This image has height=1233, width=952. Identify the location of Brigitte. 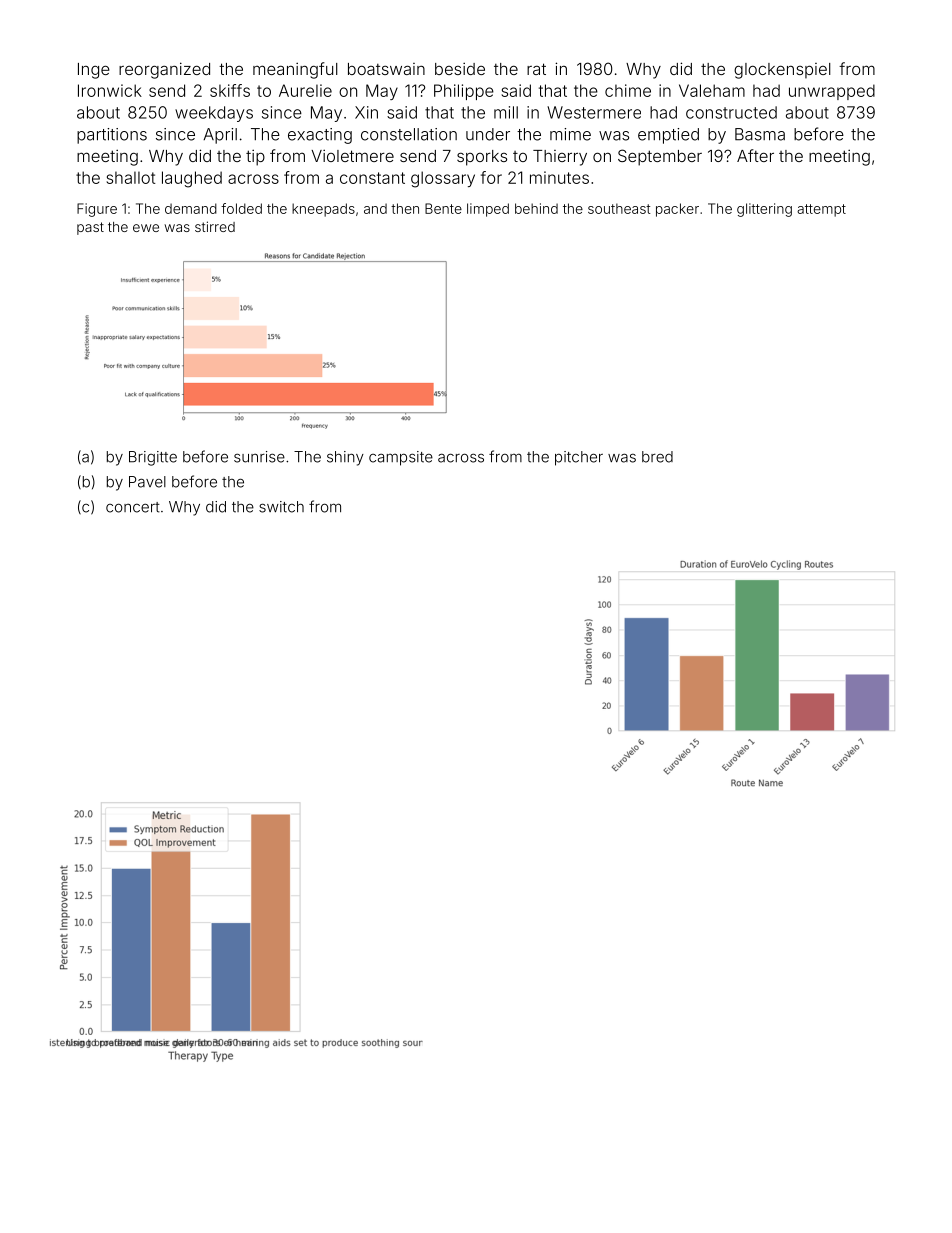
(153, 458).
